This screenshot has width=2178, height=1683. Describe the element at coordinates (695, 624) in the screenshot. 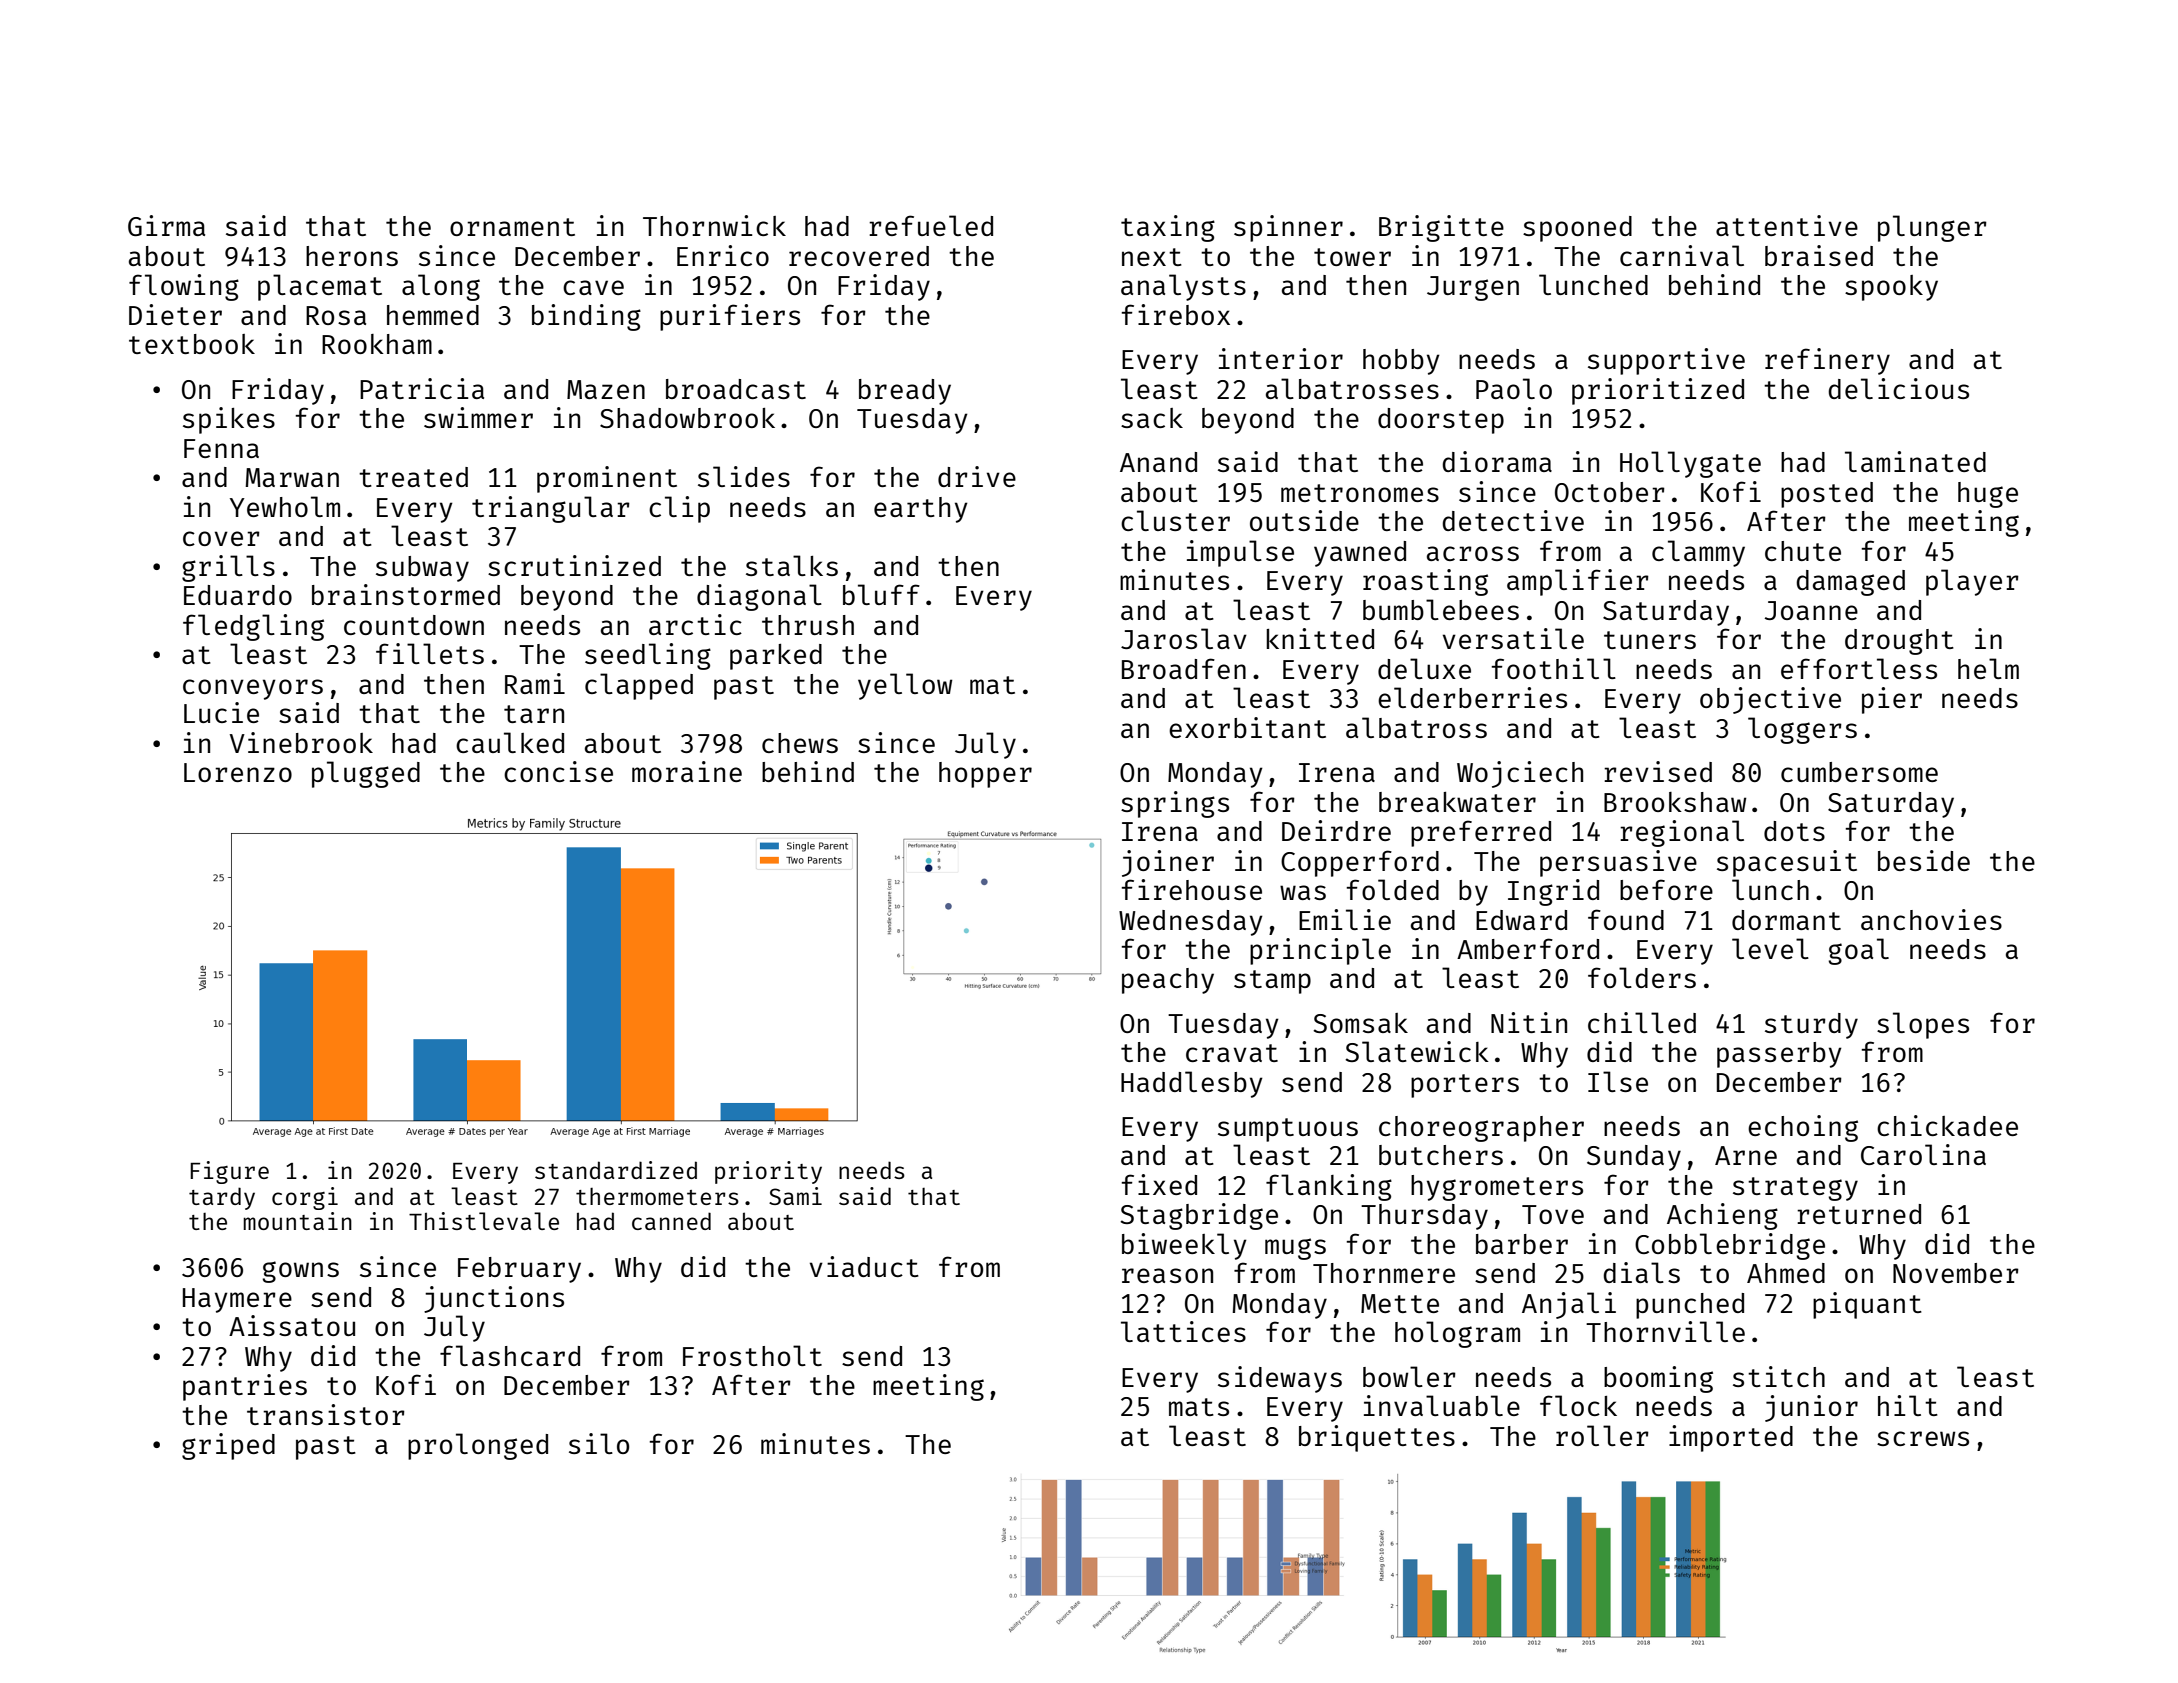

I see `arctic` at that location.
